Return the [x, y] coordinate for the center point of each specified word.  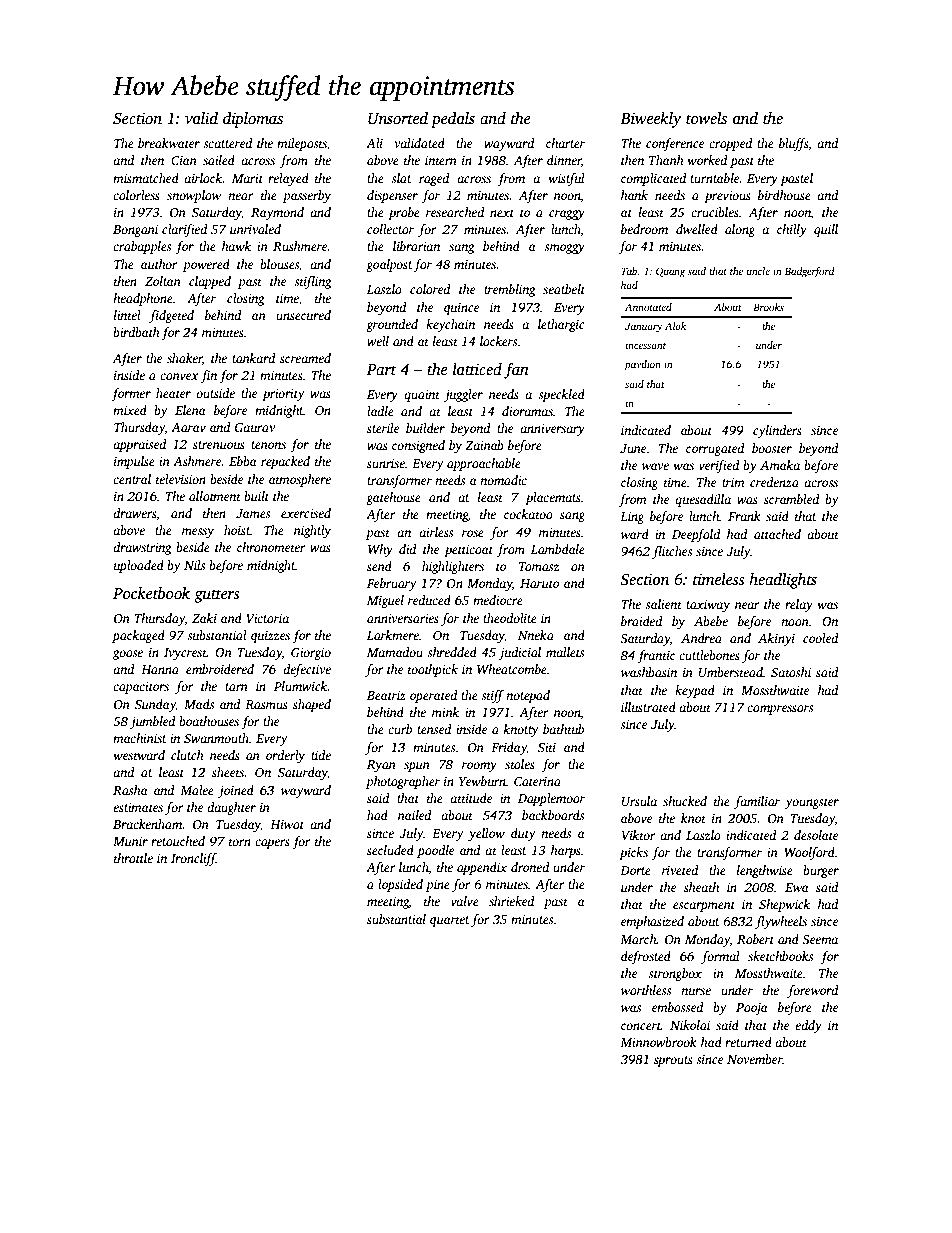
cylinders [777, 431]
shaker [185, 359]
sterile [383, 428]
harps [566, 851]
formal [720, 957]
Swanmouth [216, 738]
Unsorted [398, 118]
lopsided [400, 885]
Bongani [135, 231]
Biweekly [651, 120]
